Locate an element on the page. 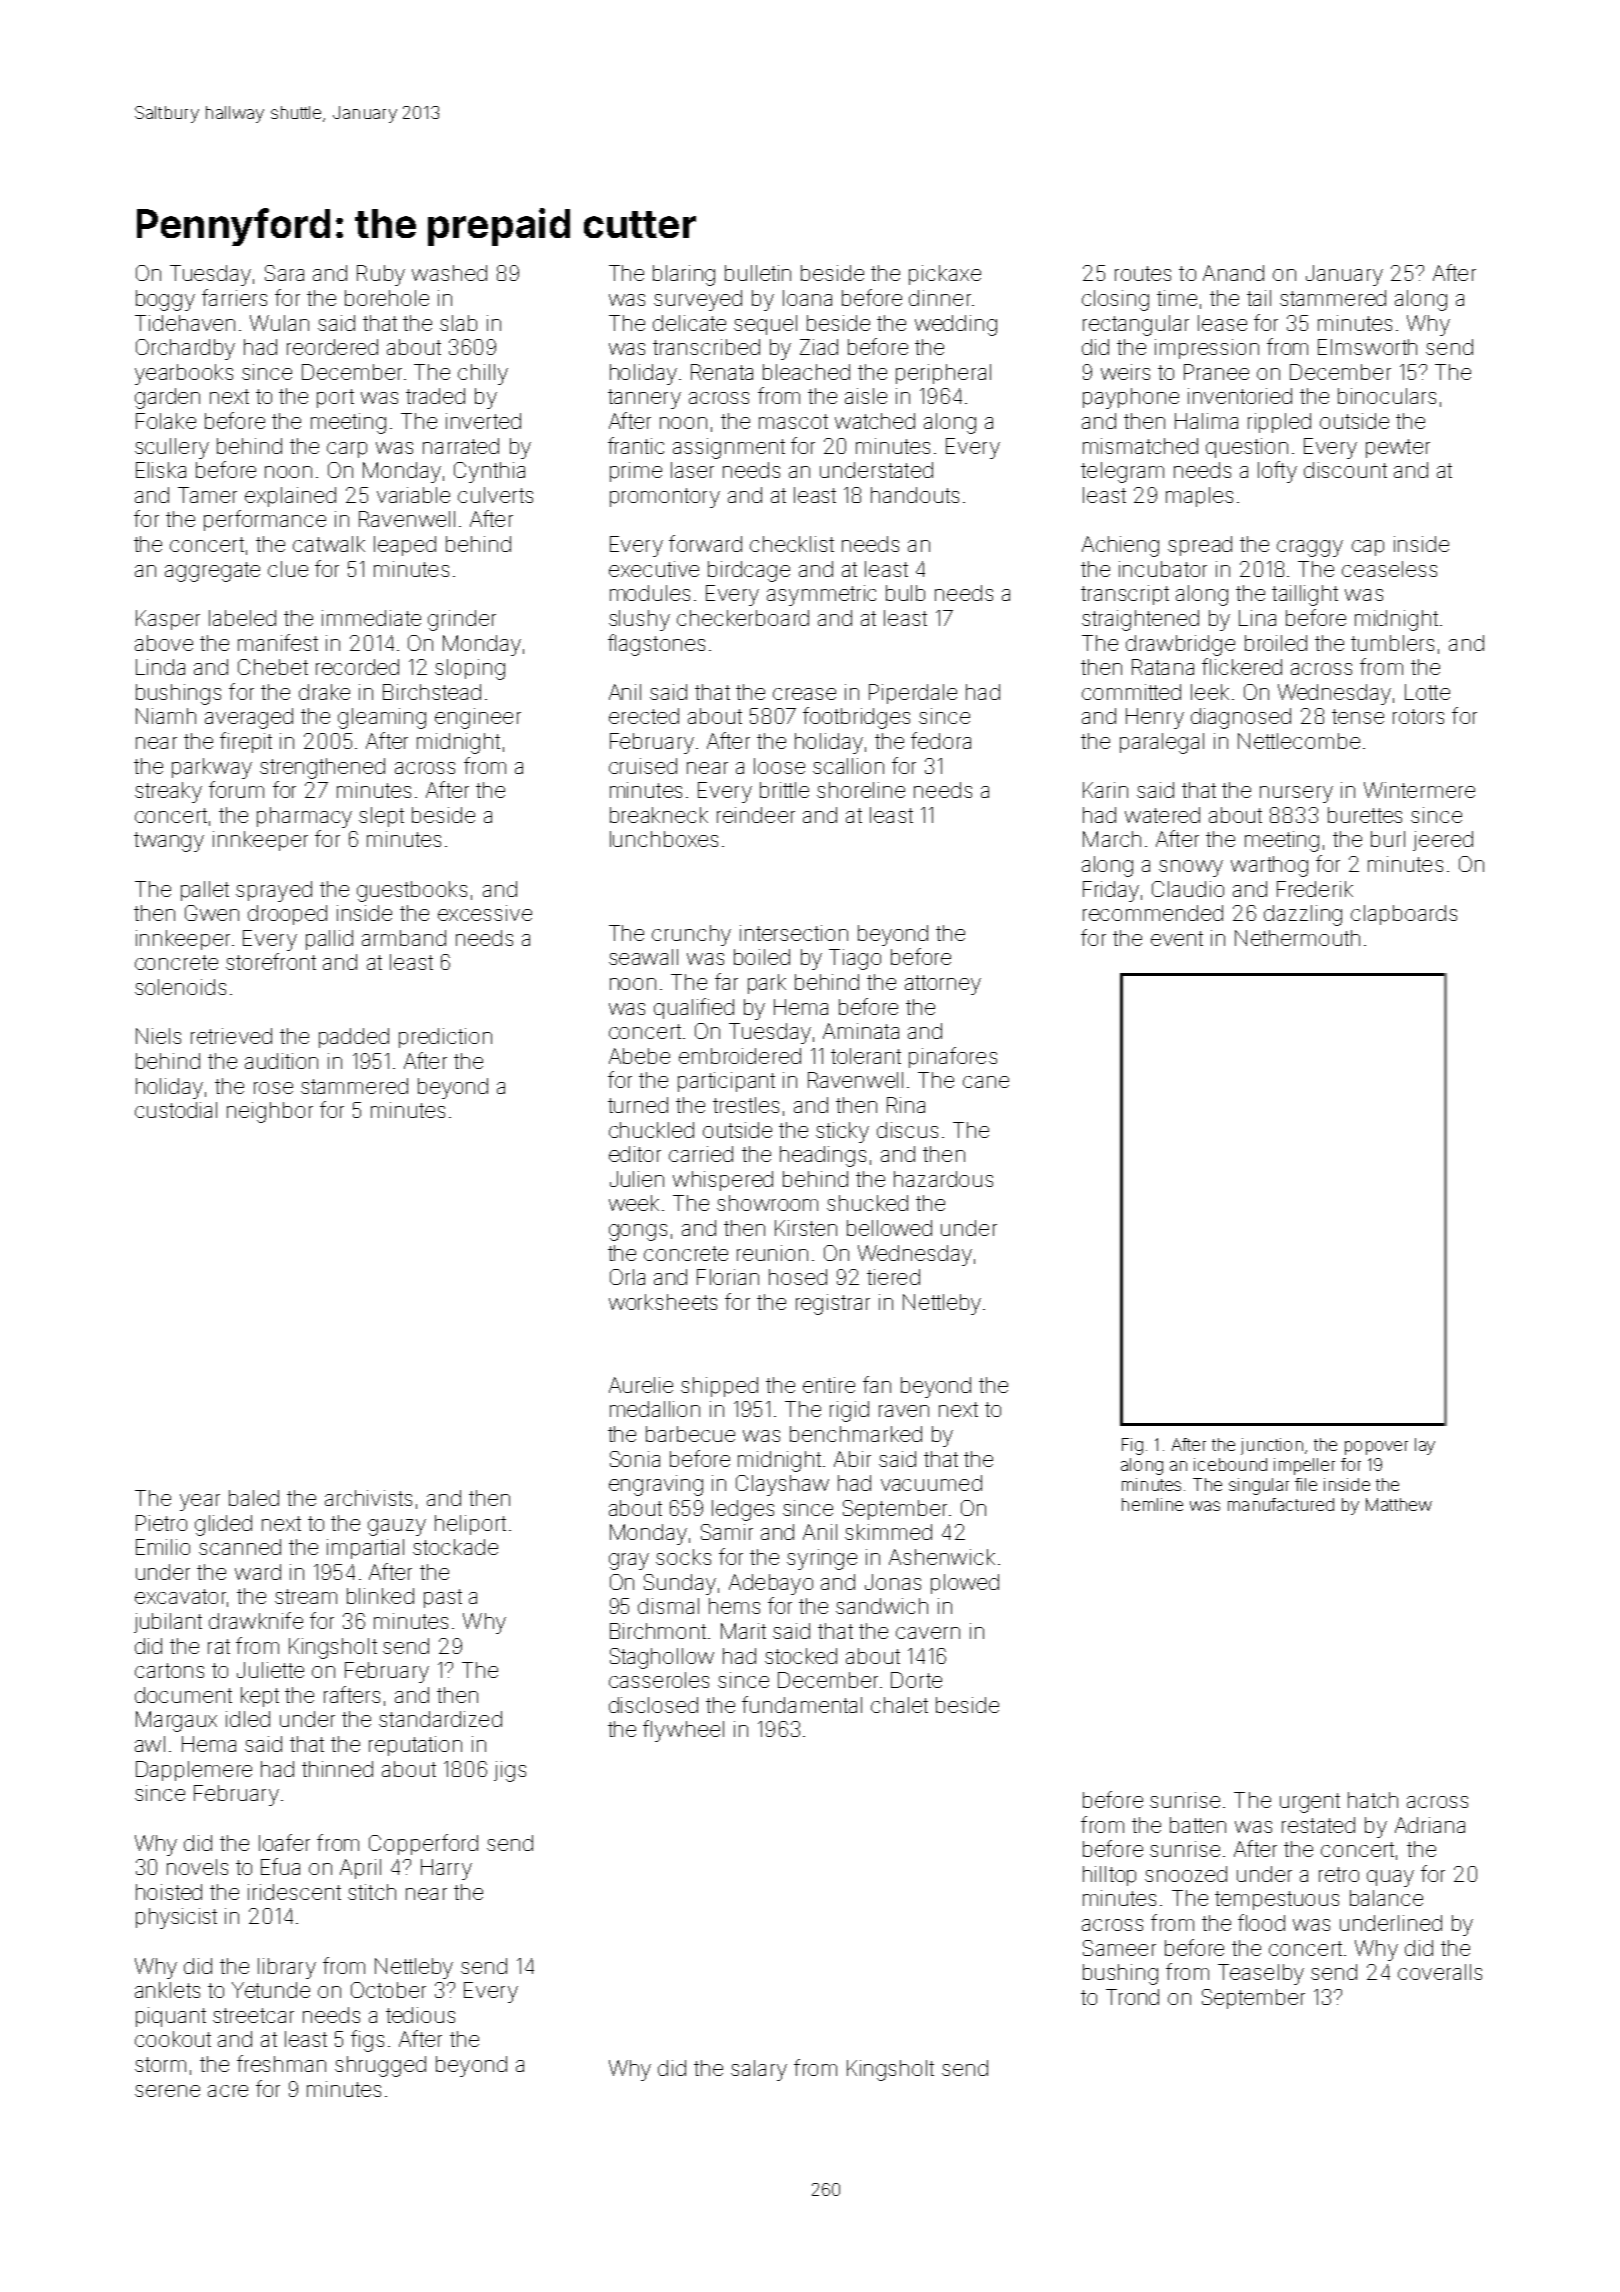 The height and width of the image is (2292, 1620). Anand is located at coordinates (1233, 273).
